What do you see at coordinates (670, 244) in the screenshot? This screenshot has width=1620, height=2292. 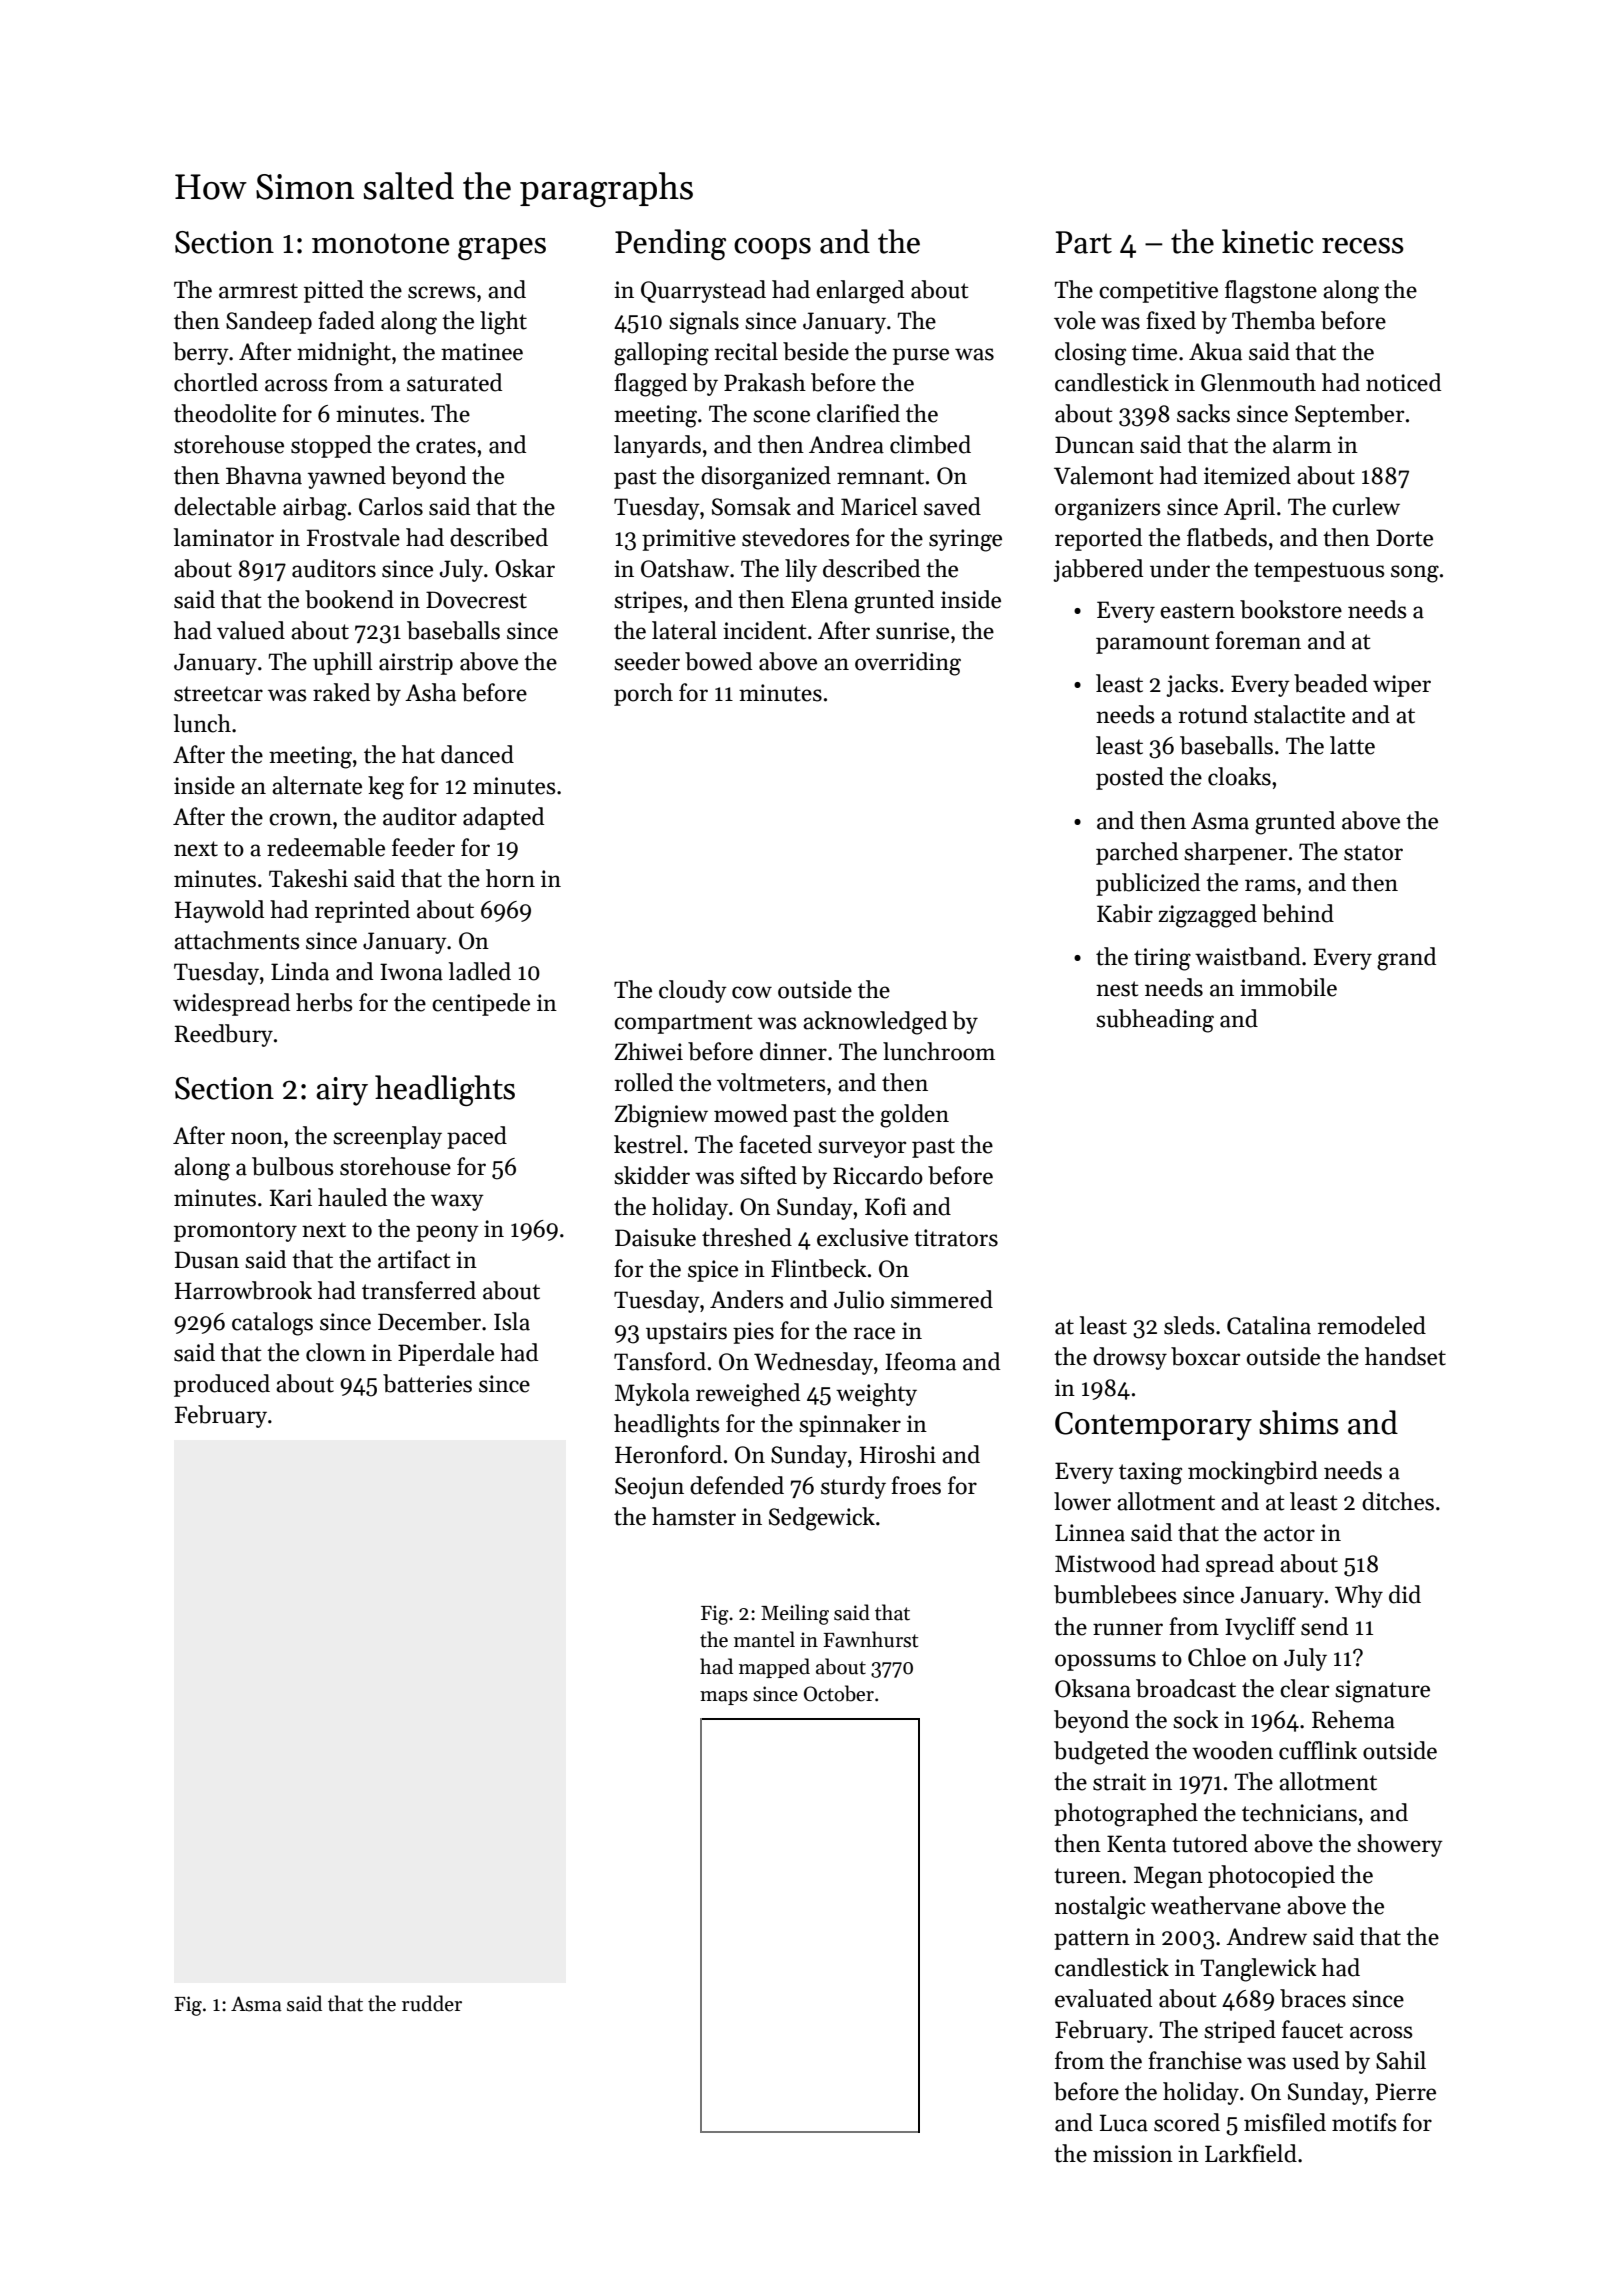 I see `Pending` at bounding box center [670, 244].
